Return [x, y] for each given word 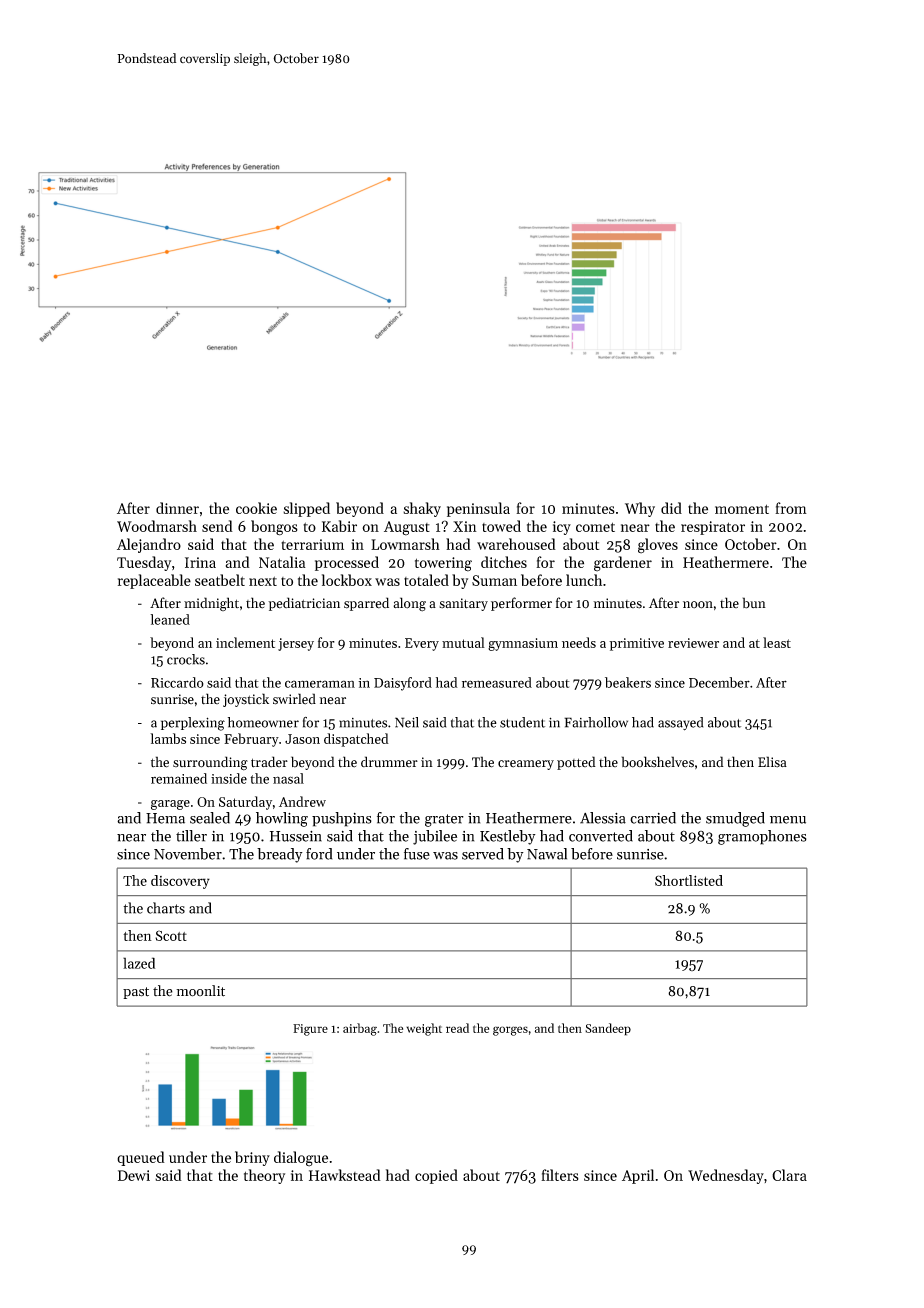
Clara [789, 1175]
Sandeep [608, 1029]
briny [252, 1158]
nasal [288, 778]
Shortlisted [689, 880]
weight [424, 1029]
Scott [171, 935]
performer [521, 604]
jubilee [435, 837]
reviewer [693, 643]
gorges [510, 1031]
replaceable [154, 581]
